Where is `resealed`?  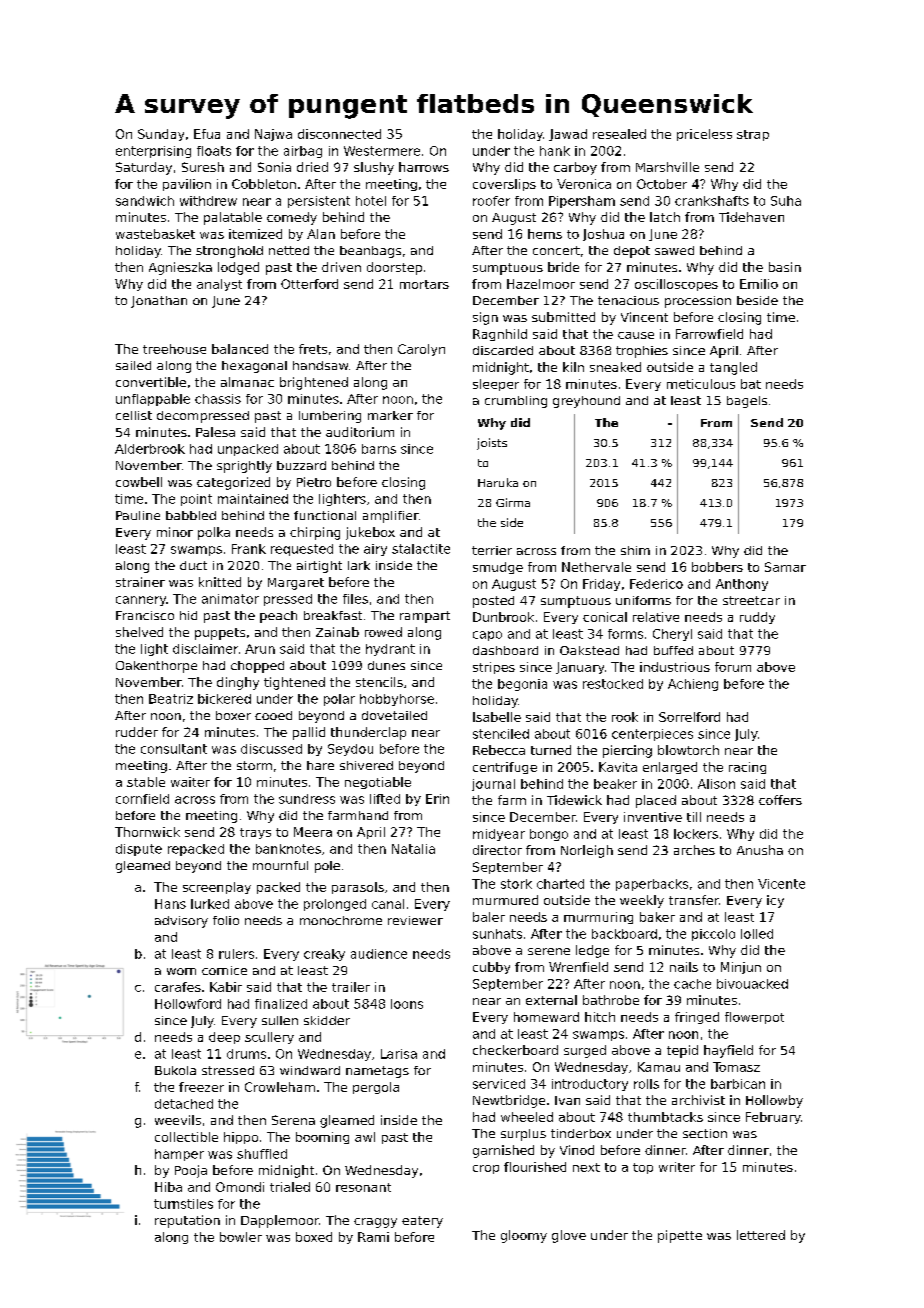 resealed is located at coordinates (619, 134).
